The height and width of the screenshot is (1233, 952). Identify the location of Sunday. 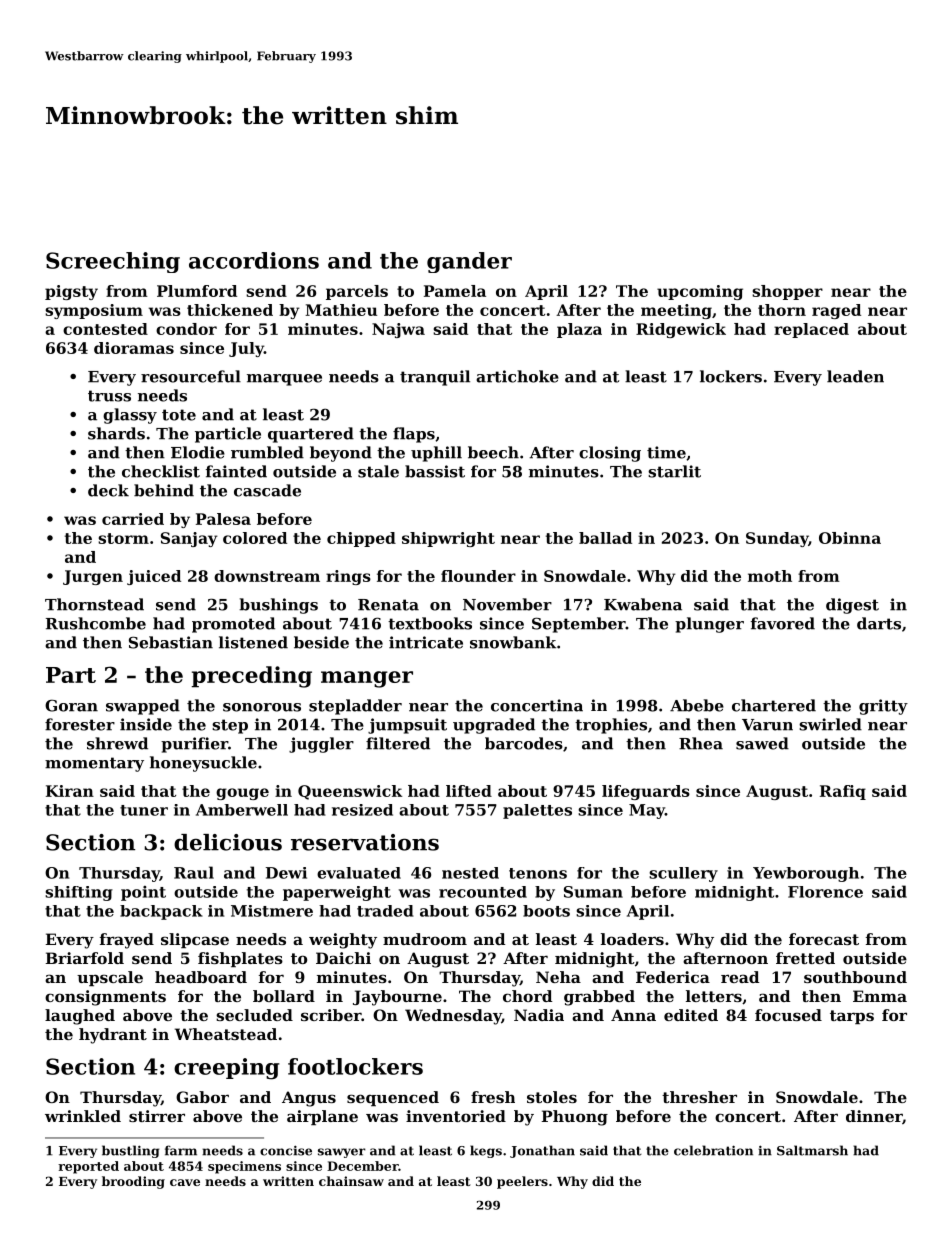
(777, 539).
